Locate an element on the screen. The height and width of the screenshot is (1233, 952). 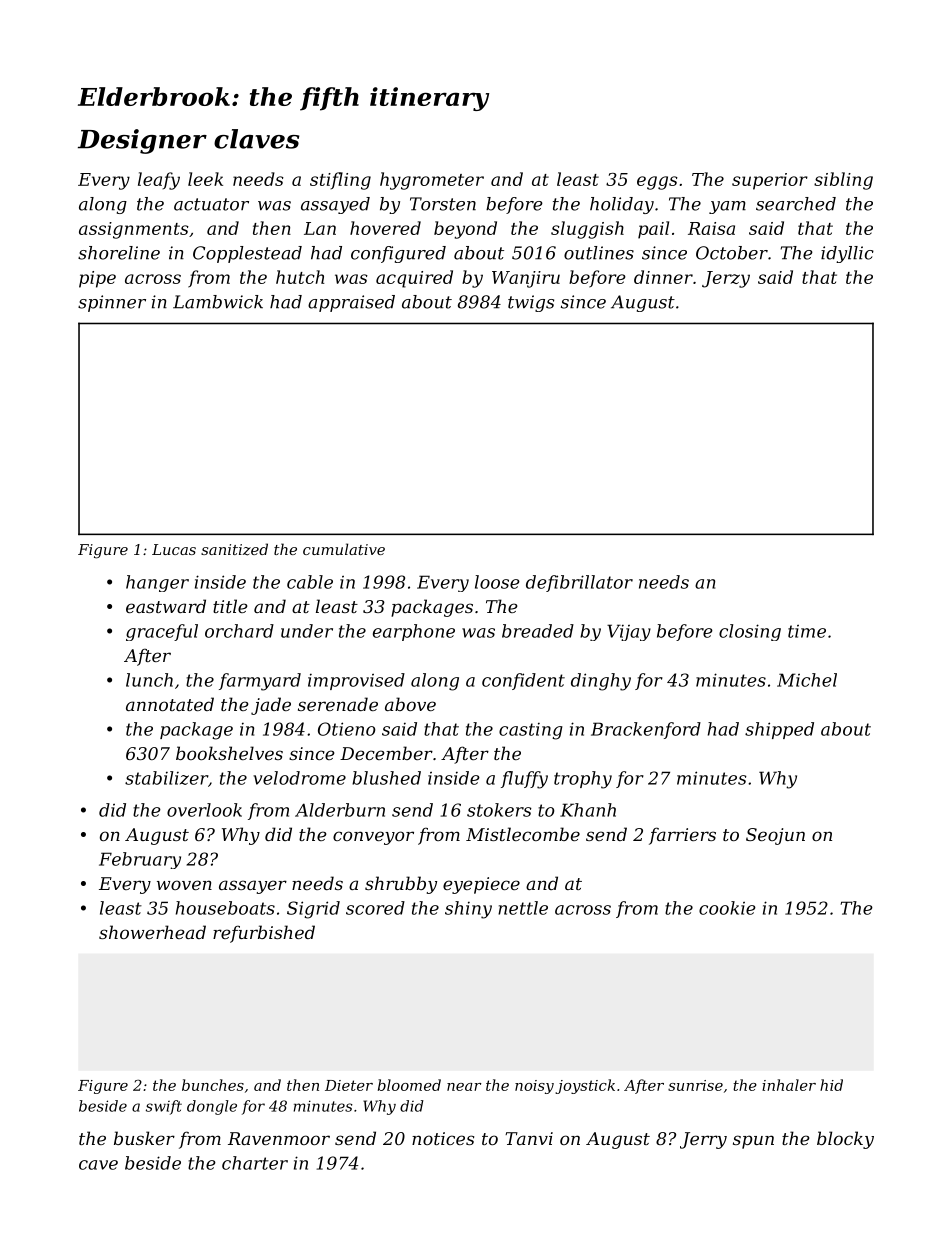
near is located at coordinates (464, 1087).
